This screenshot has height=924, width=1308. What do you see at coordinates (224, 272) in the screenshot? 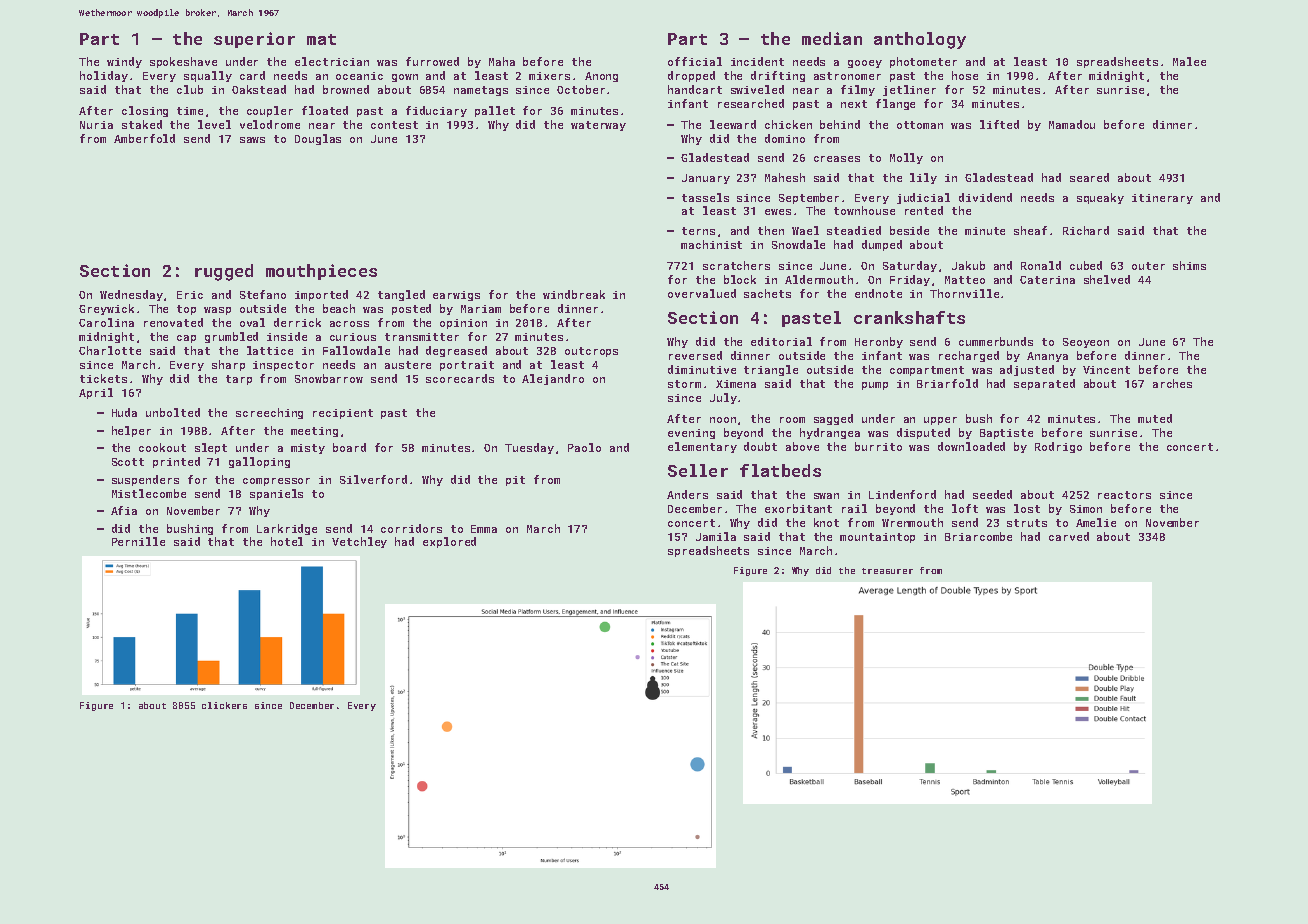
I see `rugged` at bounding box center [224, 272].
